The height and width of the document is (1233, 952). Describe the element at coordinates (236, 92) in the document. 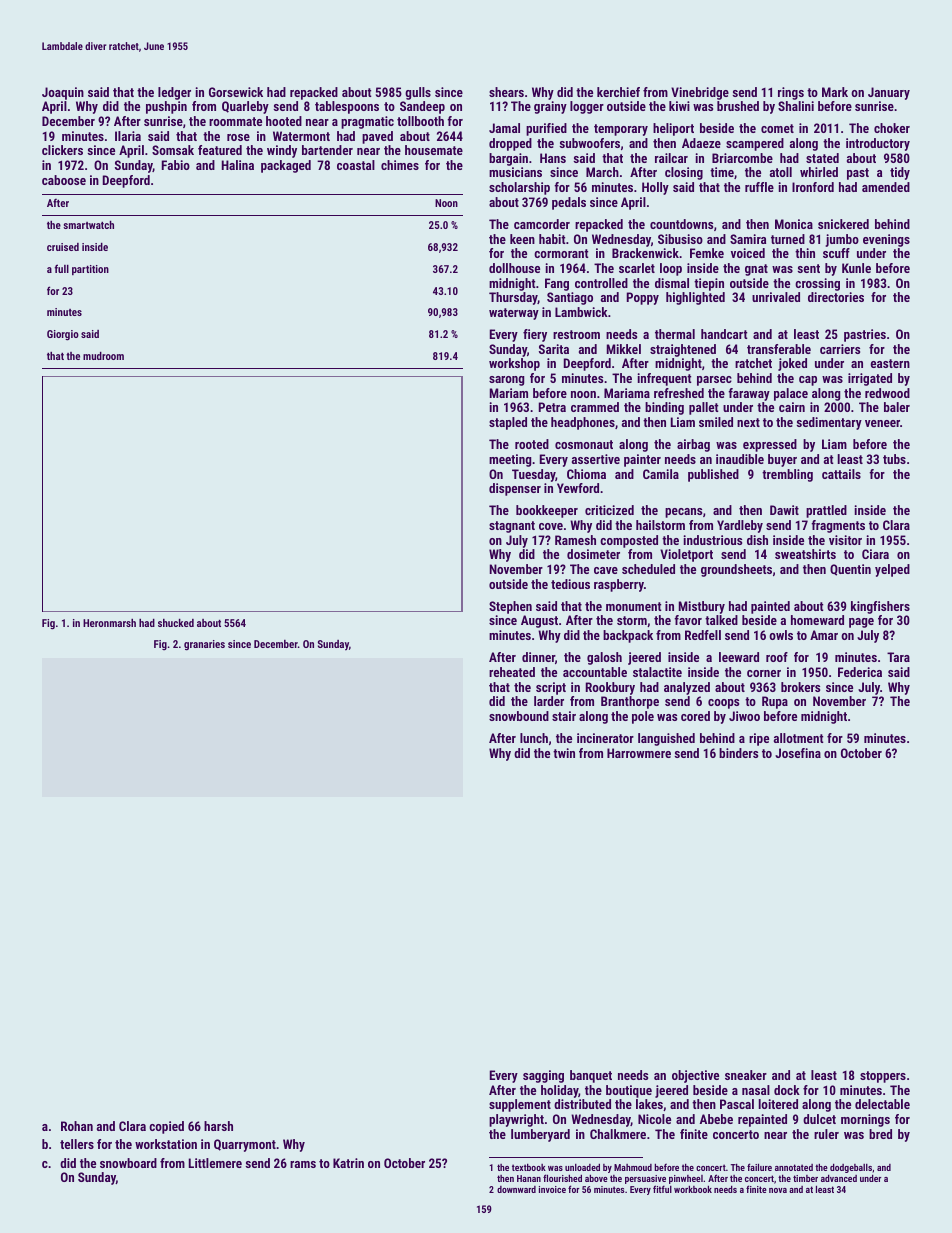

I see `Gorsewick` at that location.
